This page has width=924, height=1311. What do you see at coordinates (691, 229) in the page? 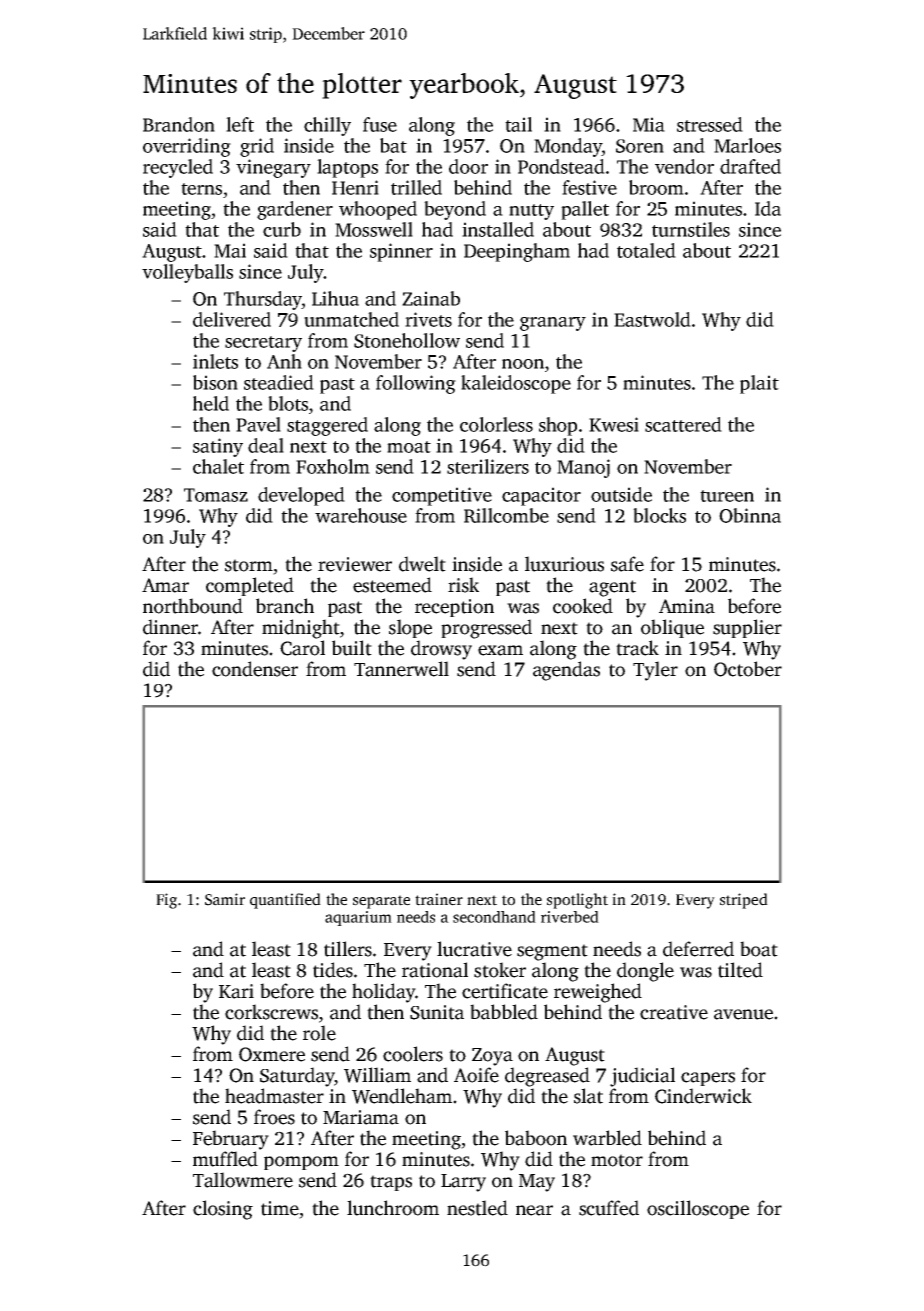
I see `turnstiles` at bounding box center [691, 229].
